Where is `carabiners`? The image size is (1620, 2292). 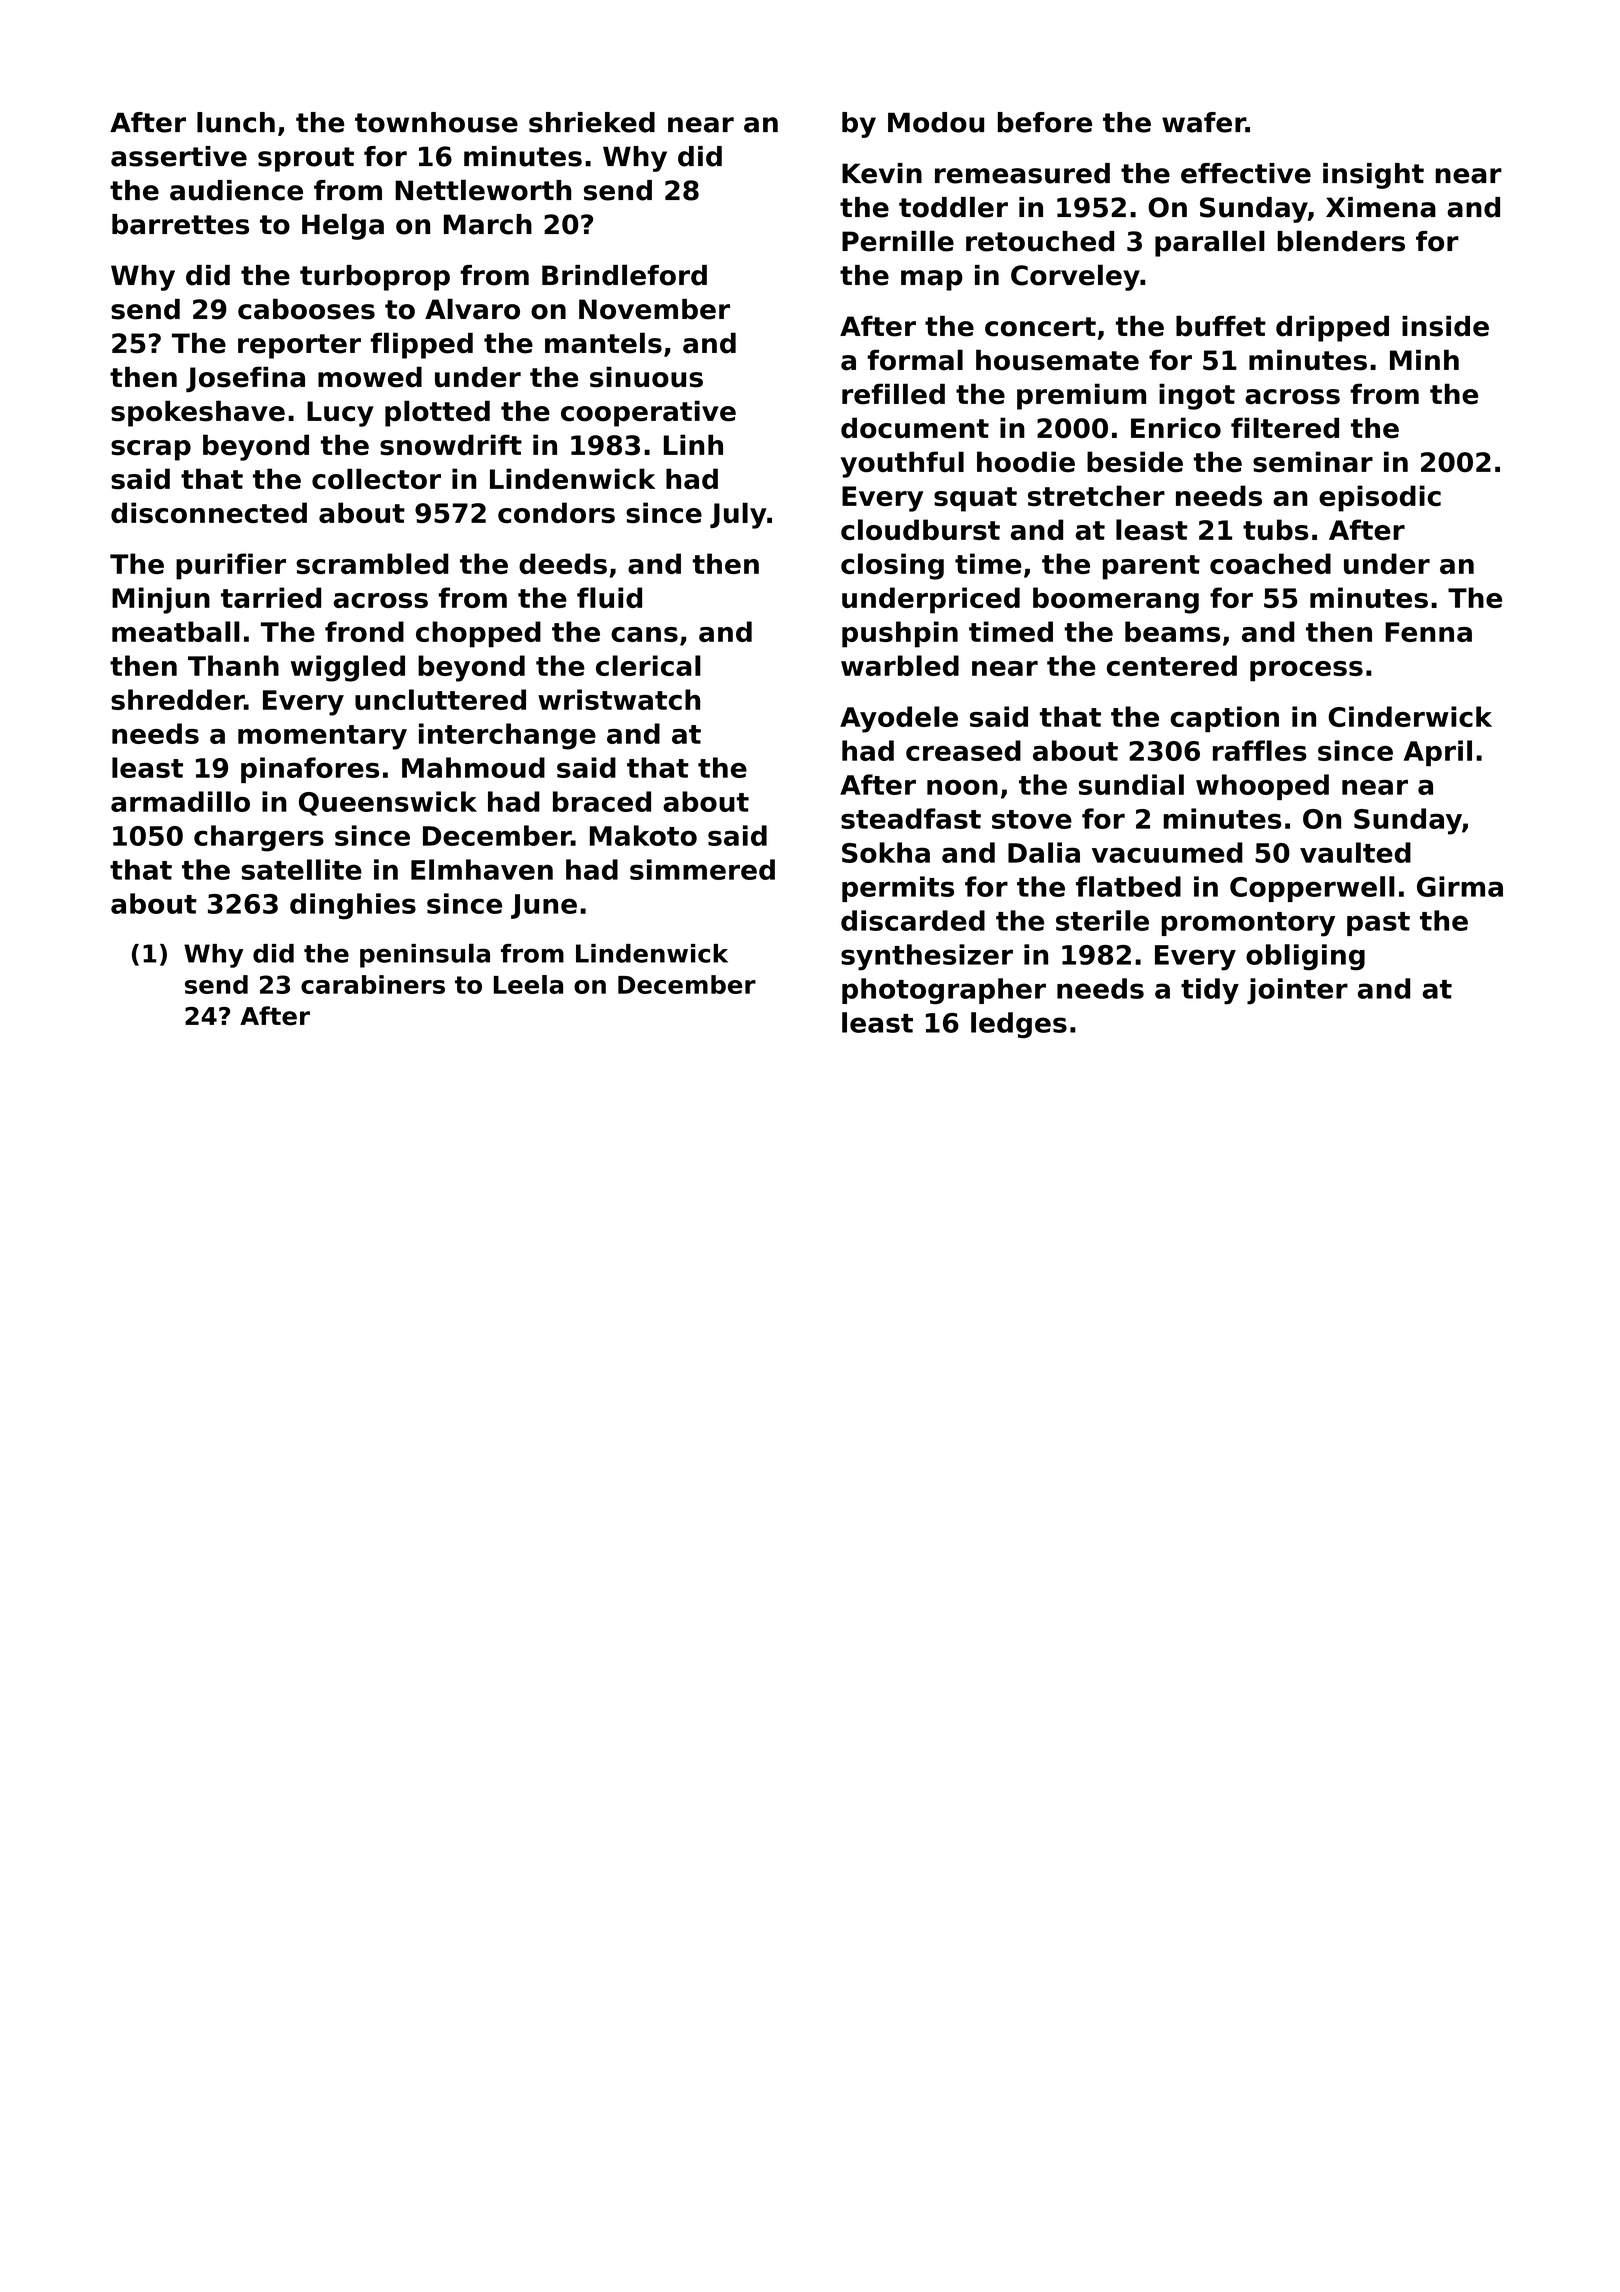 carabiners is located at coordinates (373, 984).
